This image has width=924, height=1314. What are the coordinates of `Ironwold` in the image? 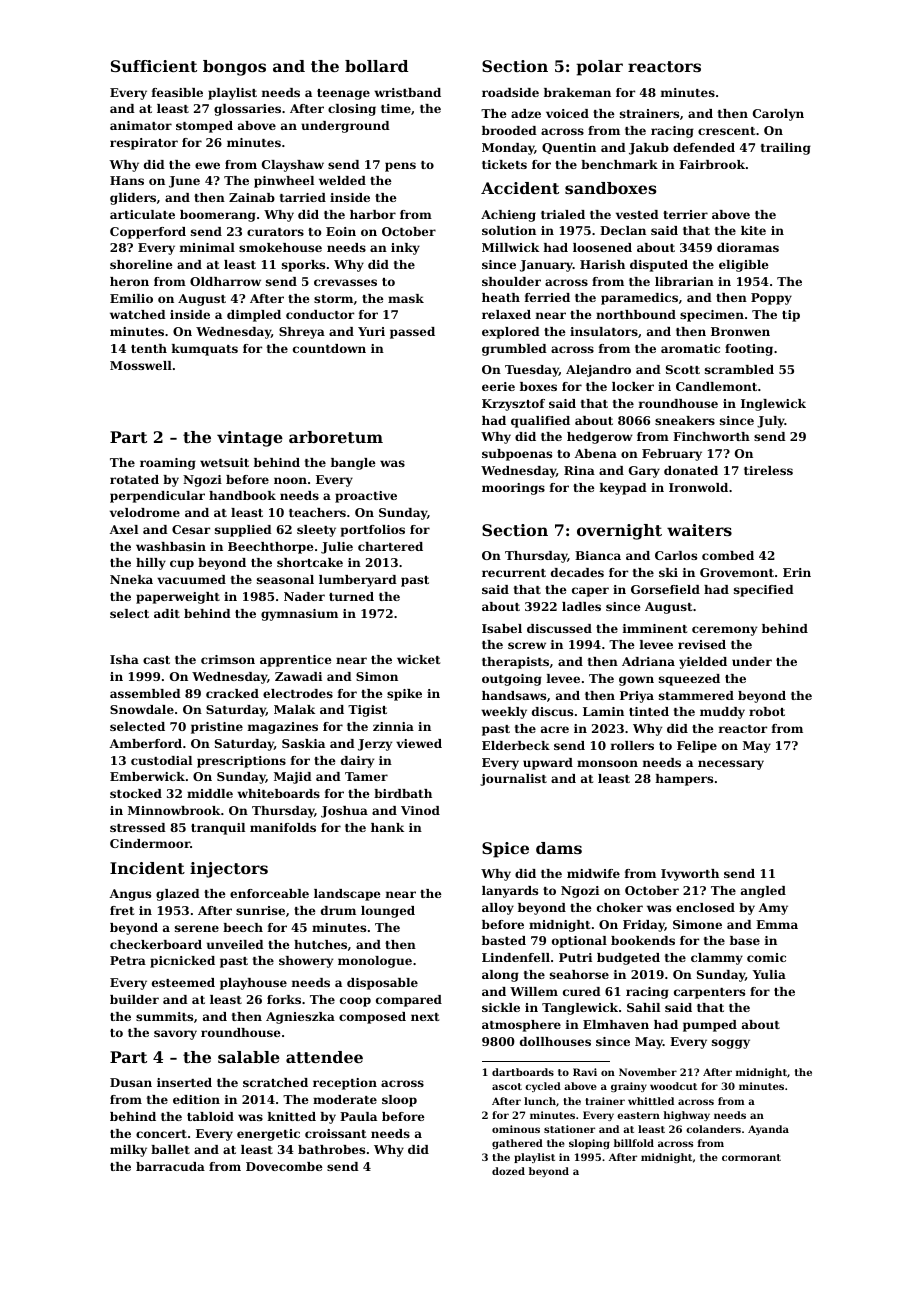 It's located at (698, 487).
